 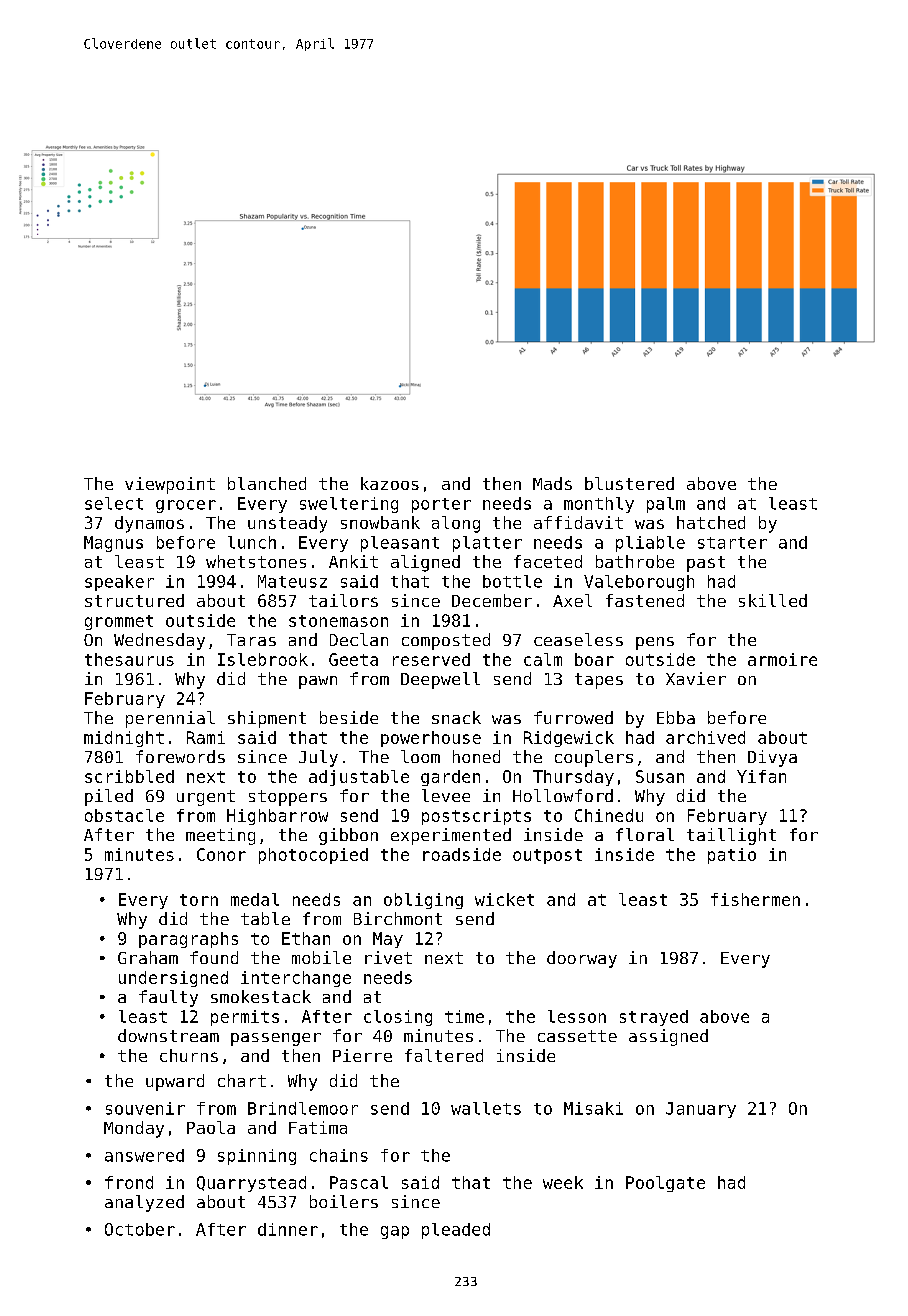 I want to click on perennial, so click(x=170, y=719).
